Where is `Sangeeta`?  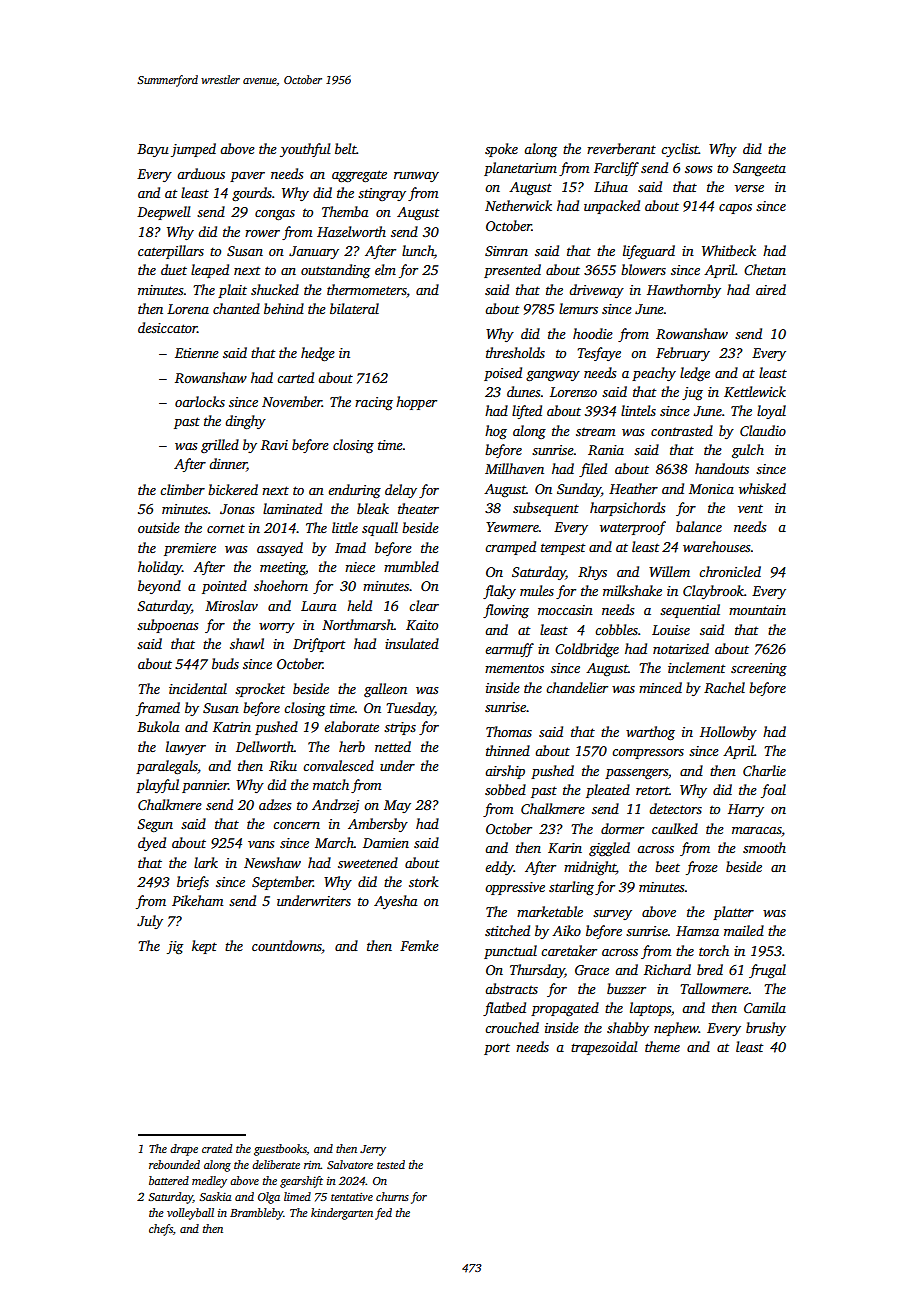
Sangeeta is located at coordinates (759, 169).
